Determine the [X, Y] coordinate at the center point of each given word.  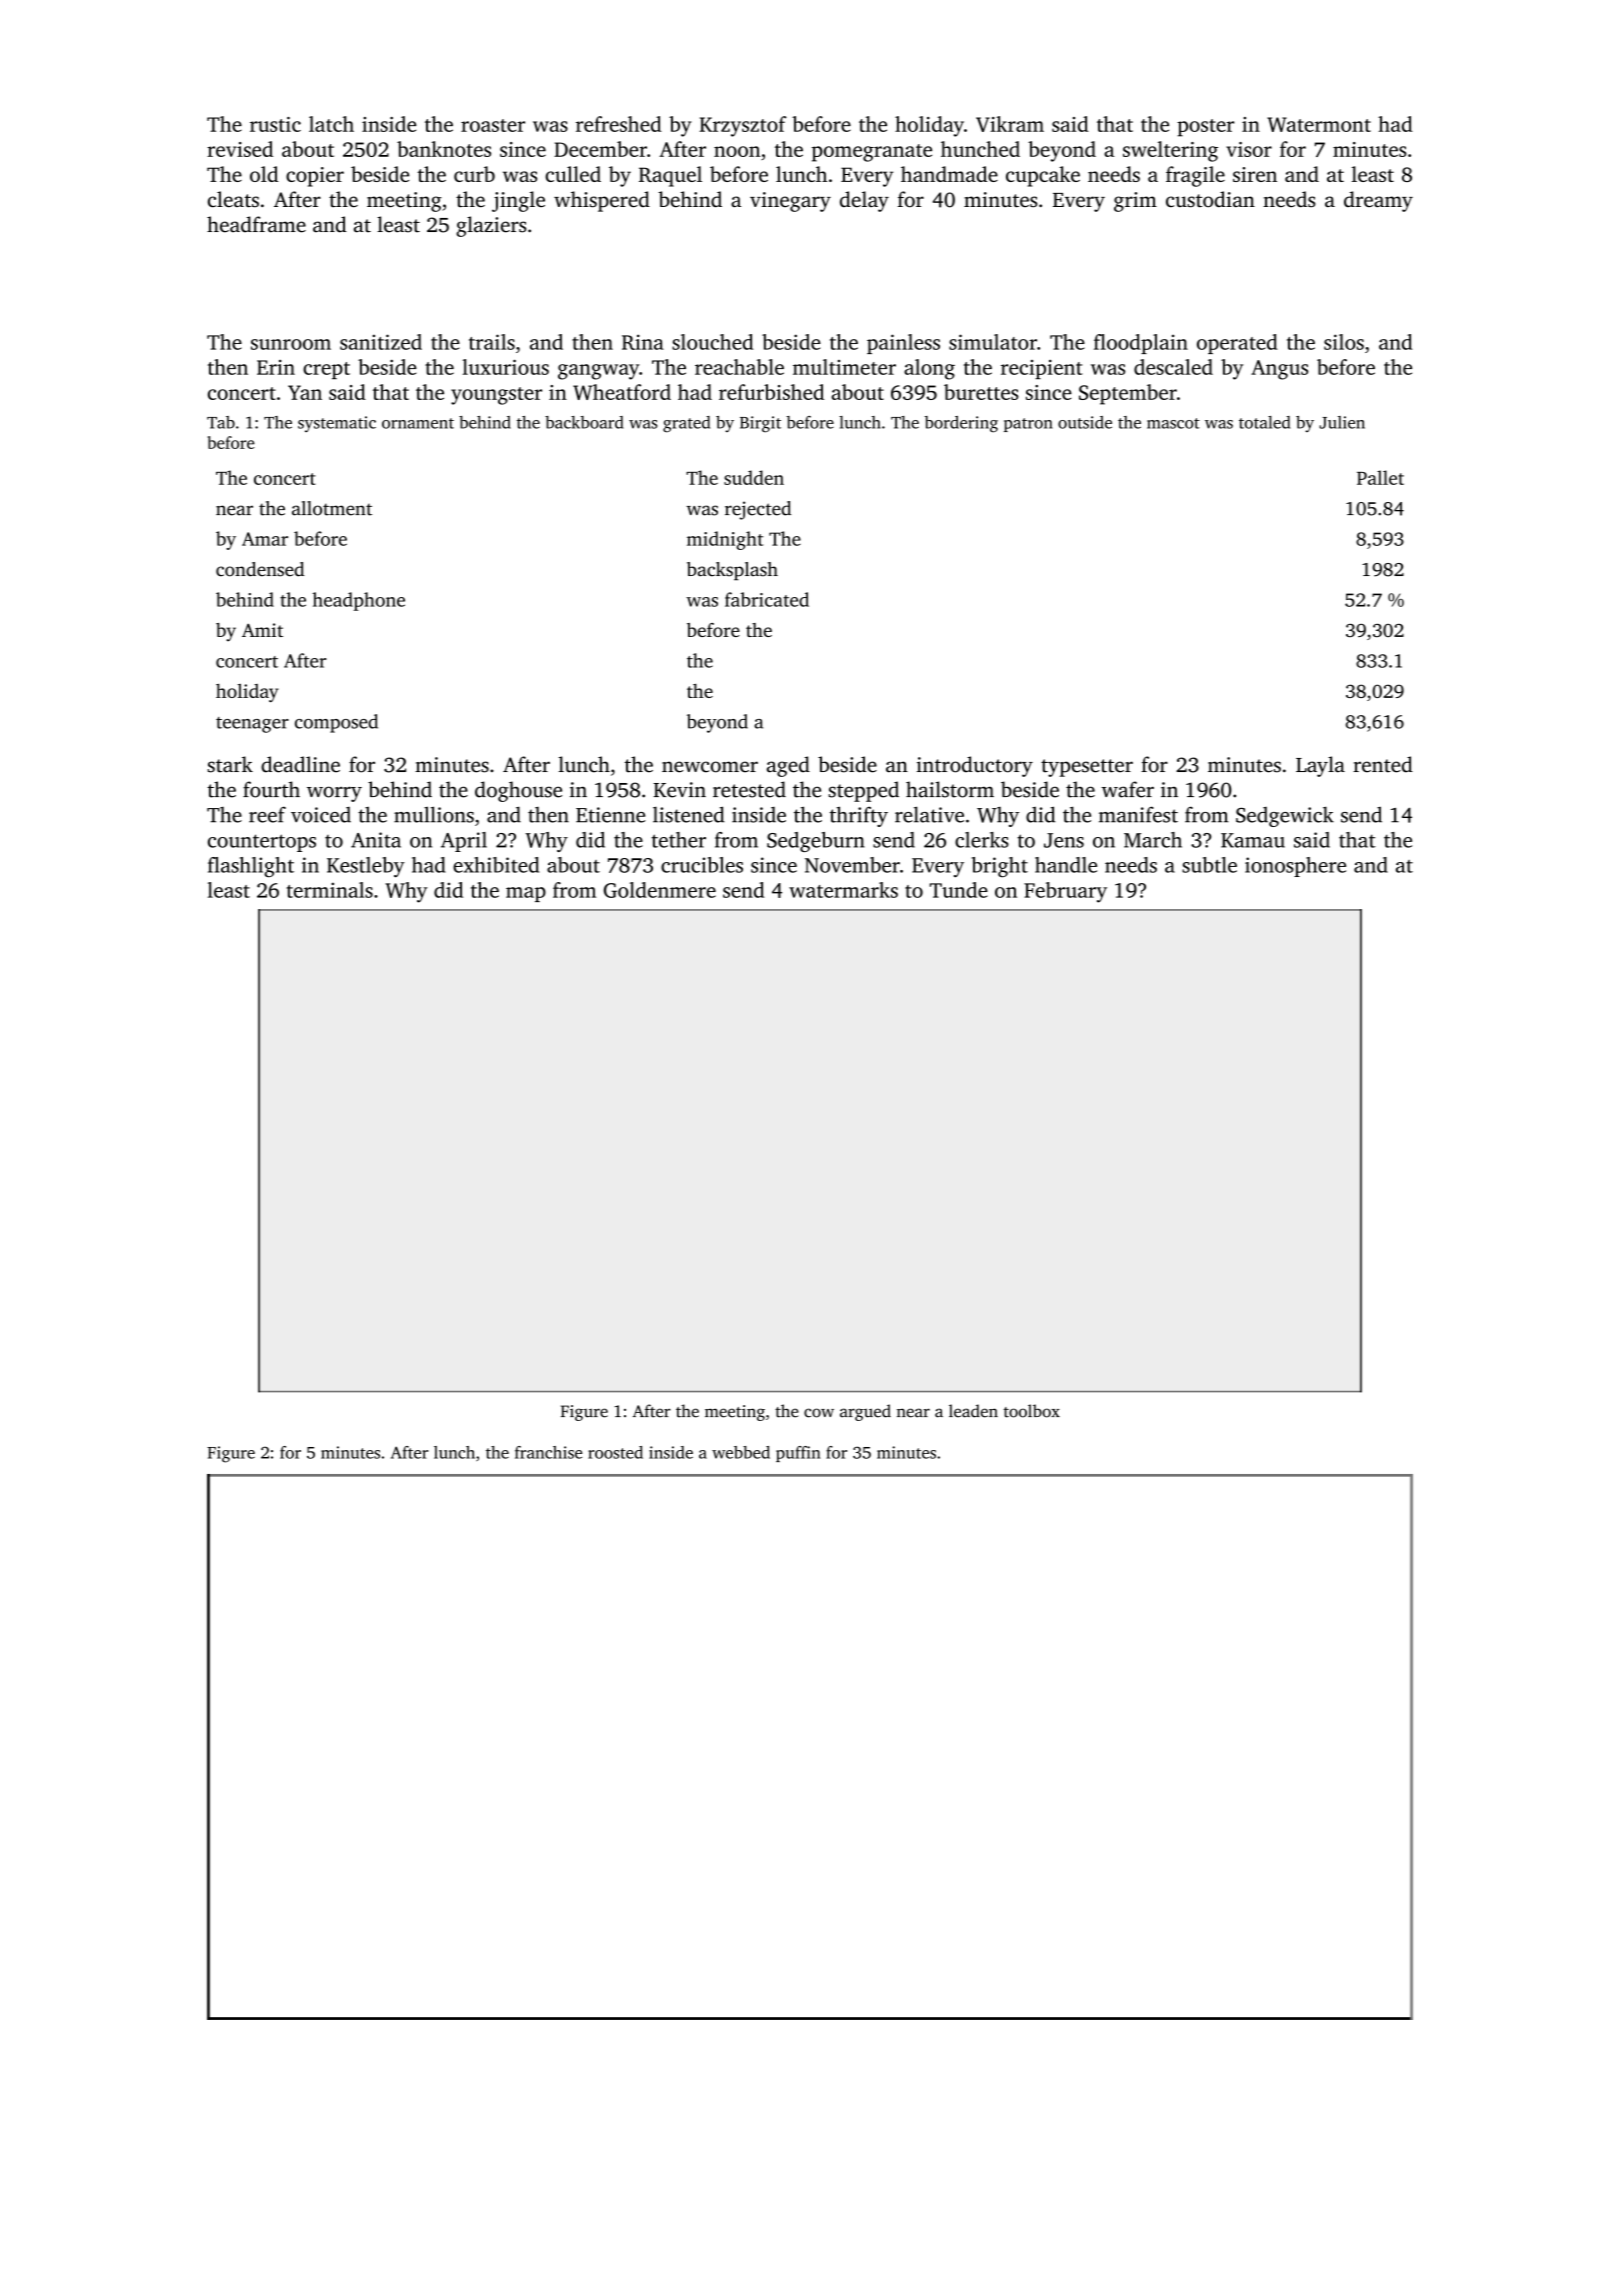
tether [679, 840]
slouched [712, 342]
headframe [256, 224]
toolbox [1032, 1411]
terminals [330, 890]
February [1065, 892]
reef [267, 814]
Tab [221, 422]
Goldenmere [660, 890]
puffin [798, 1454]
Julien [1342, 422]
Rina [643, 342]
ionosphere [1295, 867]
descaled [1173, 367]
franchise [548, 1452]
